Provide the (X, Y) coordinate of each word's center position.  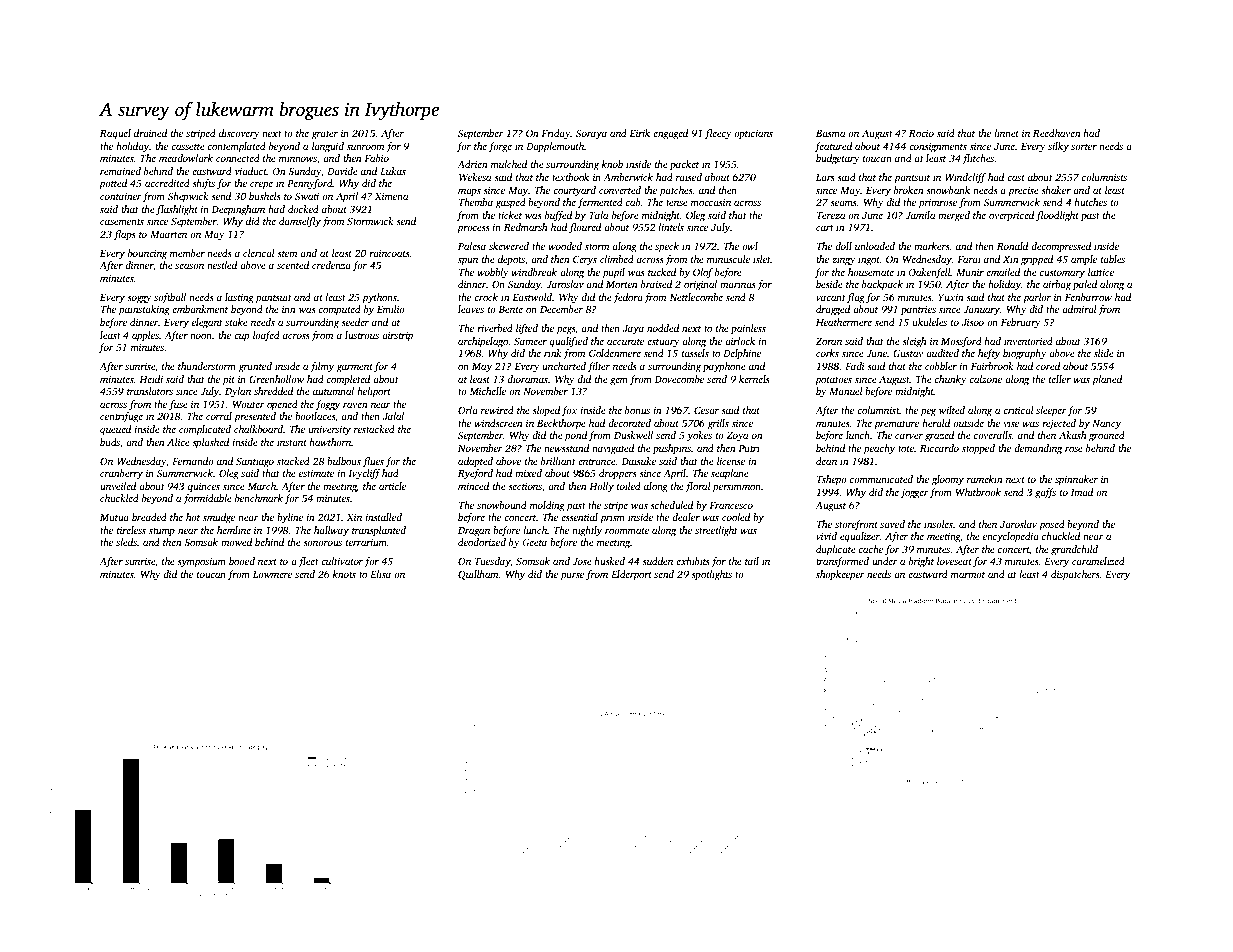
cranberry (121, 474)
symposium (201, 562)
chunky (951, 380)
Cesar (706, 410)
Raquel (115, 134)
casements (122, 222)
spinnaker (1076, 480)
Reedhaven (1056, 133)
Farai (969, 259)
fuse (178, 405)
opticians (753, 134)
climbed (617, 259)
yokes (699, 436)
